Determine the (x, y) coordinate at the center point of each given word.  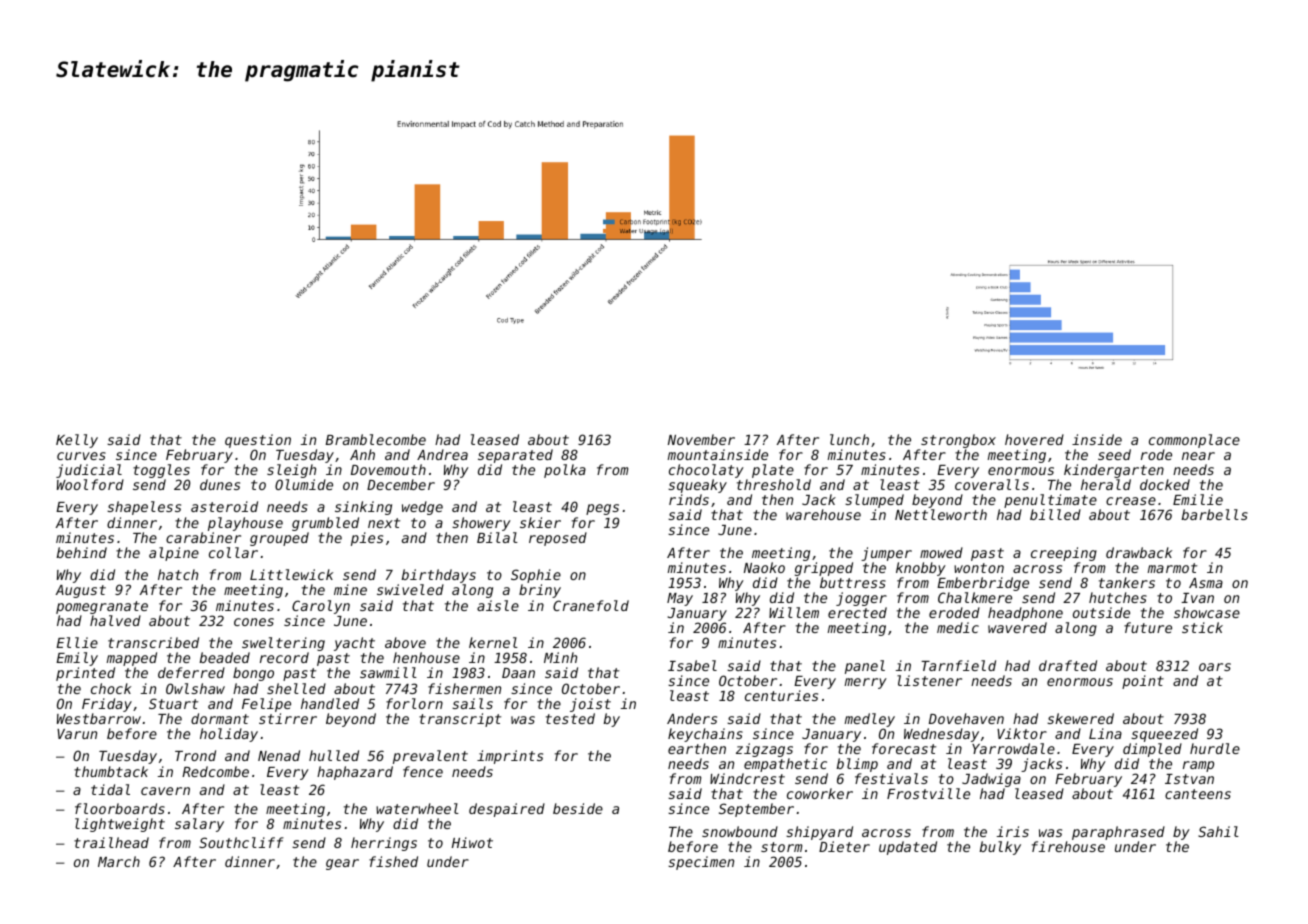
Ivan (1197, 598)
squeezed (1164, 735)
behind (82, 552)
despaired (507, 810)
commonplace (1194, 441)
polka (565, 471)
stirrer (288, 718)
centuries (781, 695)
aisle (498, 605)
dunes (220, 484)
